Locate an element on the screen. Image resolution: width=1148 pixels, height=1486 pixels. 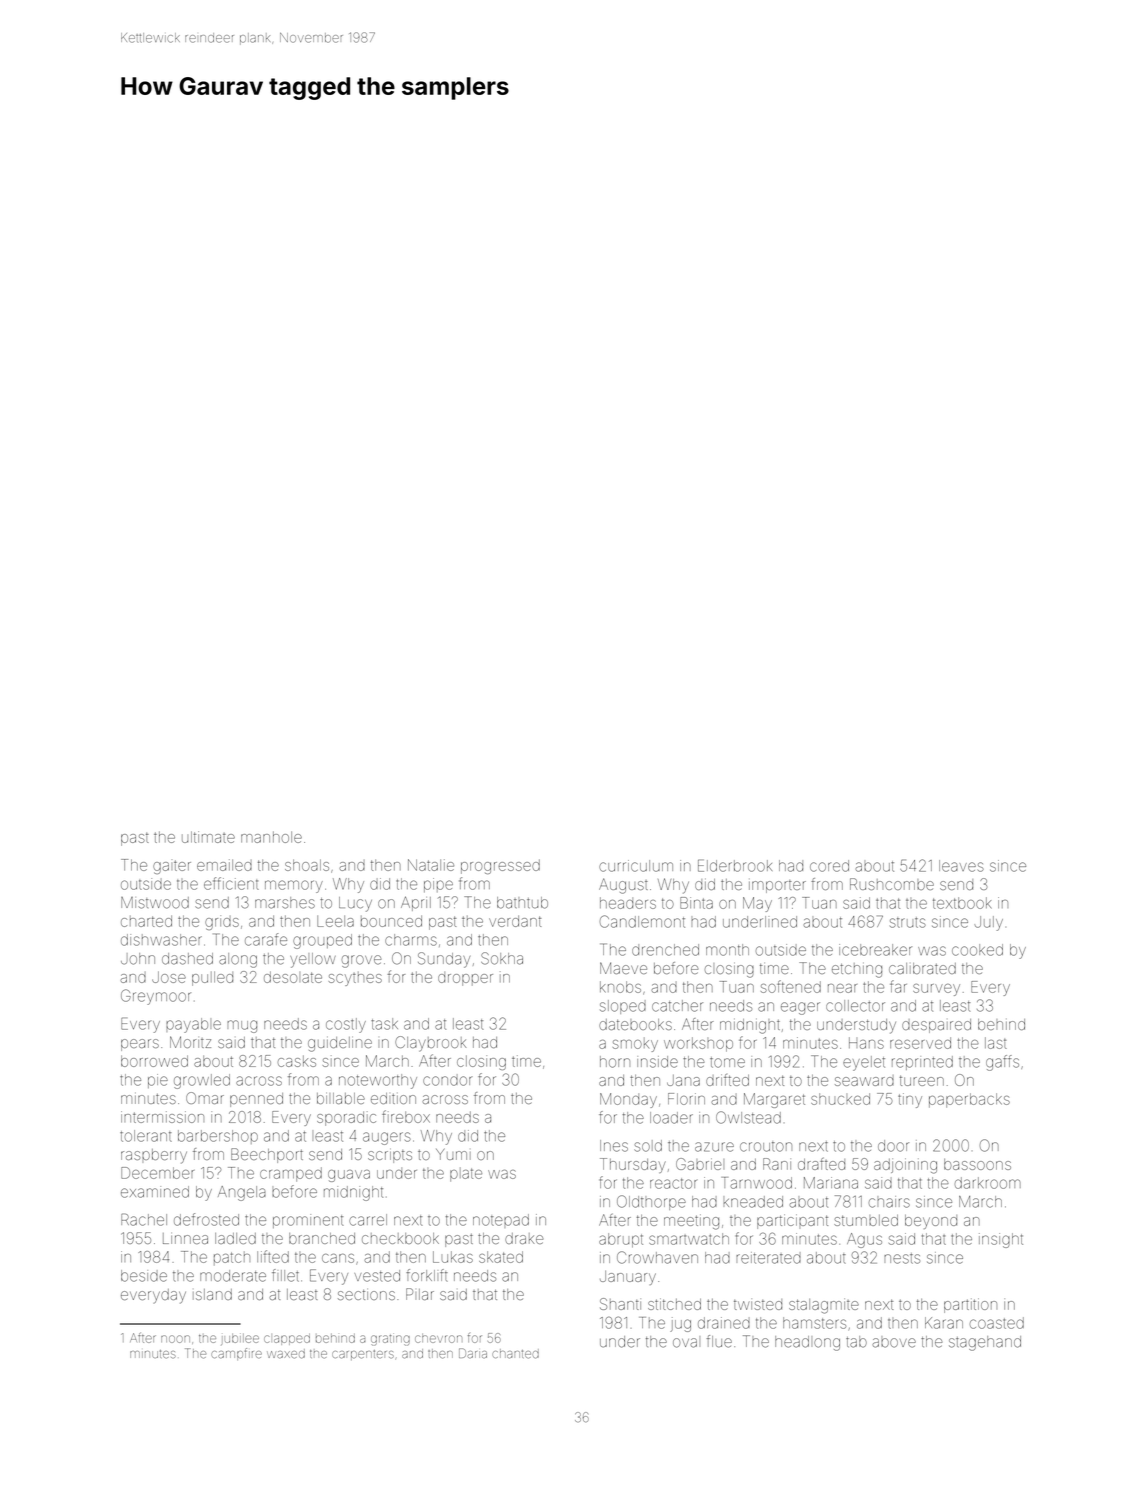
abrupt is located at coordinates (621, 1240).
